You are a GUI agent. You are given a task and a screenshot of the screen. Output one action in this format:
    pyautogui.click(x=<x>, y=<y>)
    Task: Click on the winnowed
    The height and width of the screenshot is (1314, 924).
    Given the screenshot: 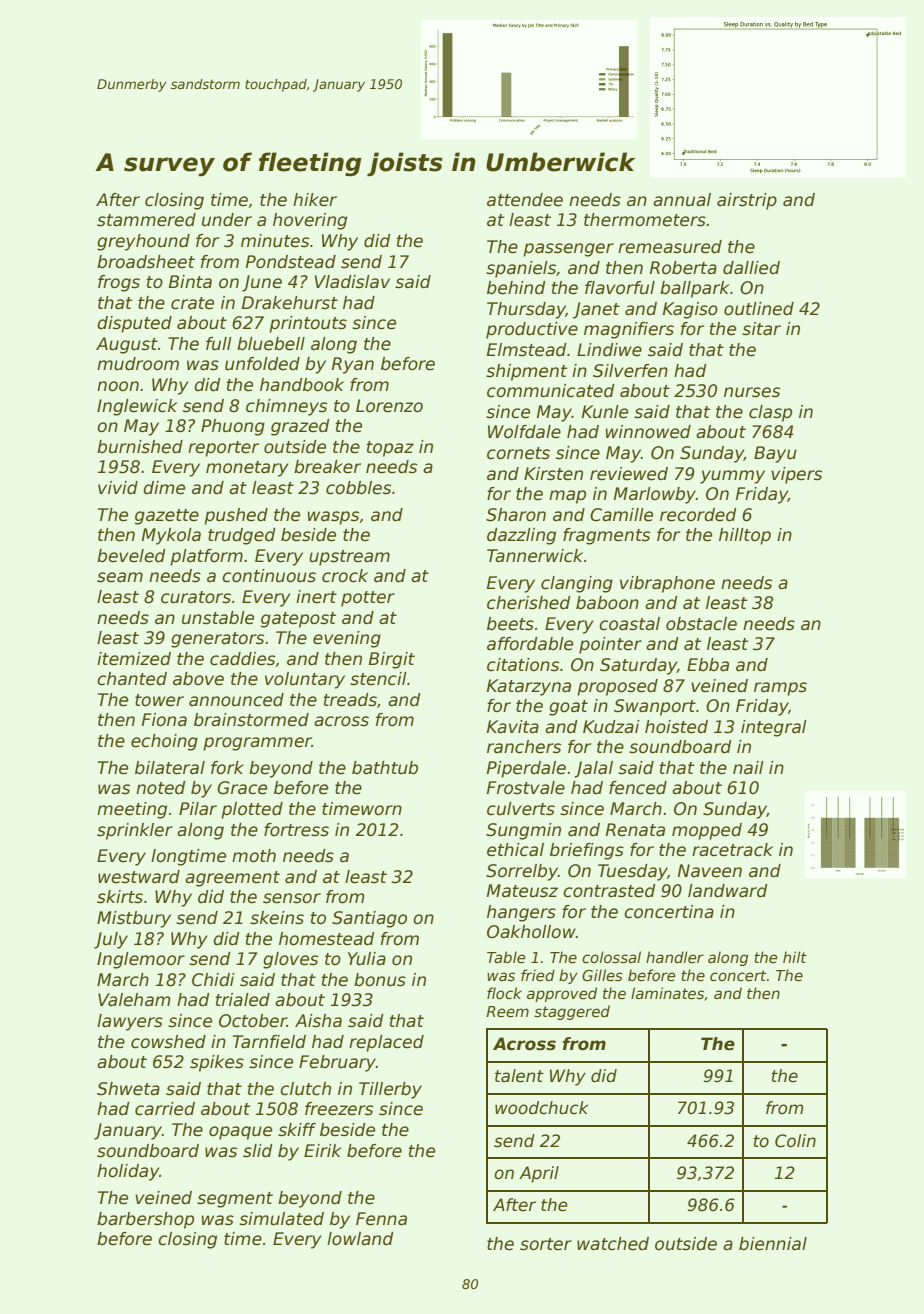 What is the action you would take?
    pyautogui.click(x=648, y=432)
